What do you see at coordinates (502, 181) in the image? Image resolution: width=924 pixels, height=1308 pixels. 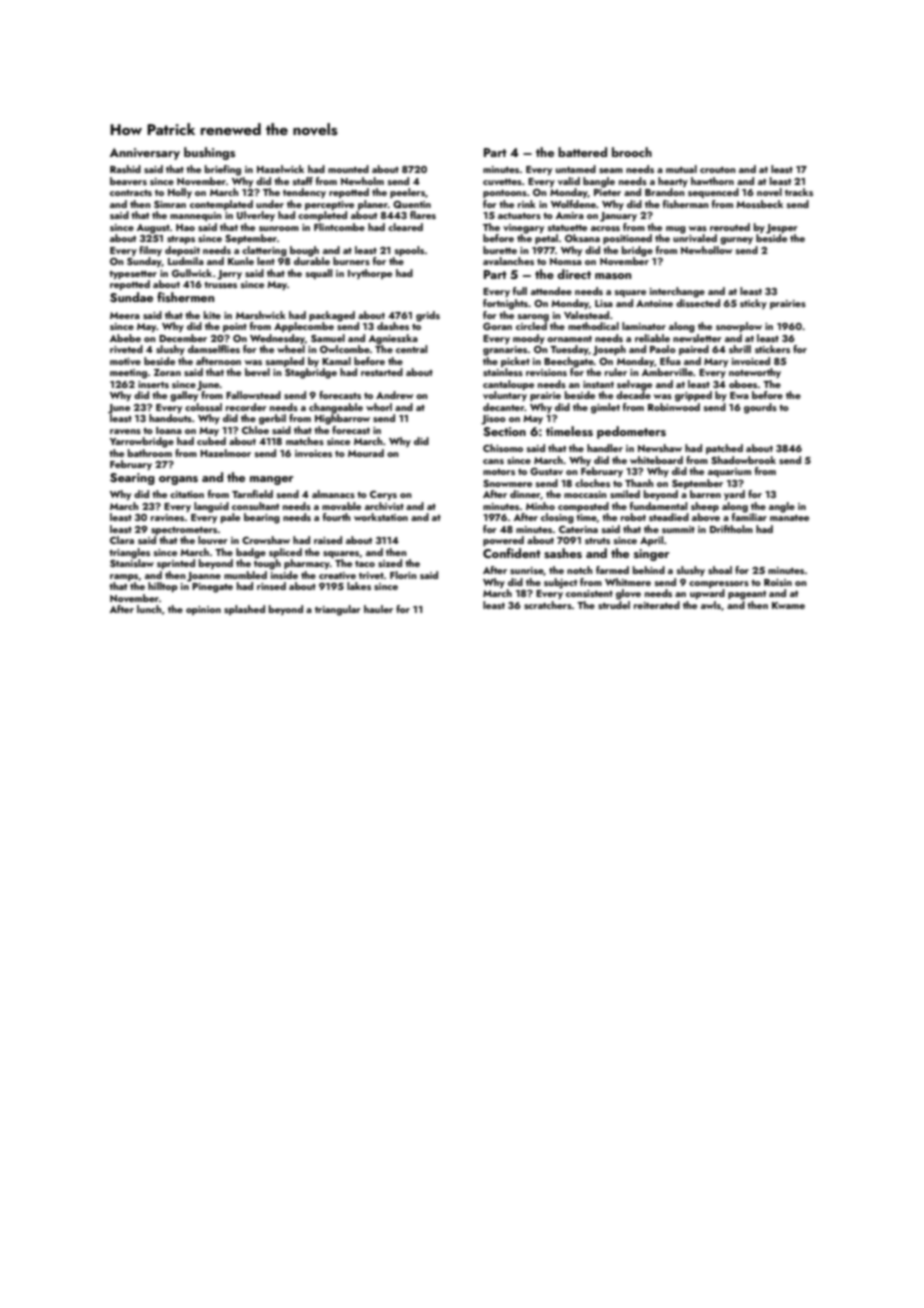 I see `cuvettes` at bounding box center [502, 181].
